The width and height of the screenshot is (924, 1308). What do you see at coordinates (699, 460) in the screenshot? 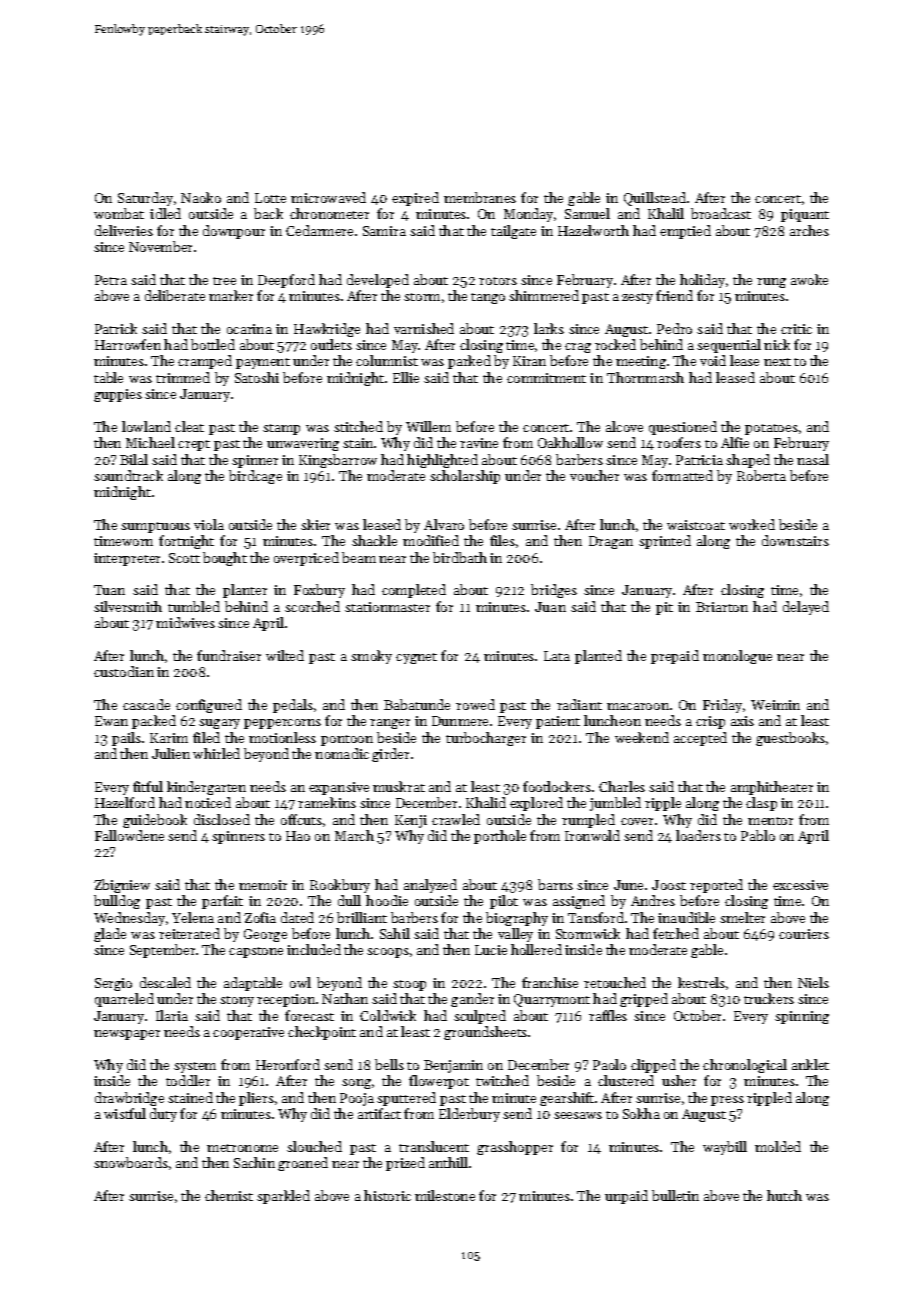
I see `Patricia` at bounding box center [699, 460].
